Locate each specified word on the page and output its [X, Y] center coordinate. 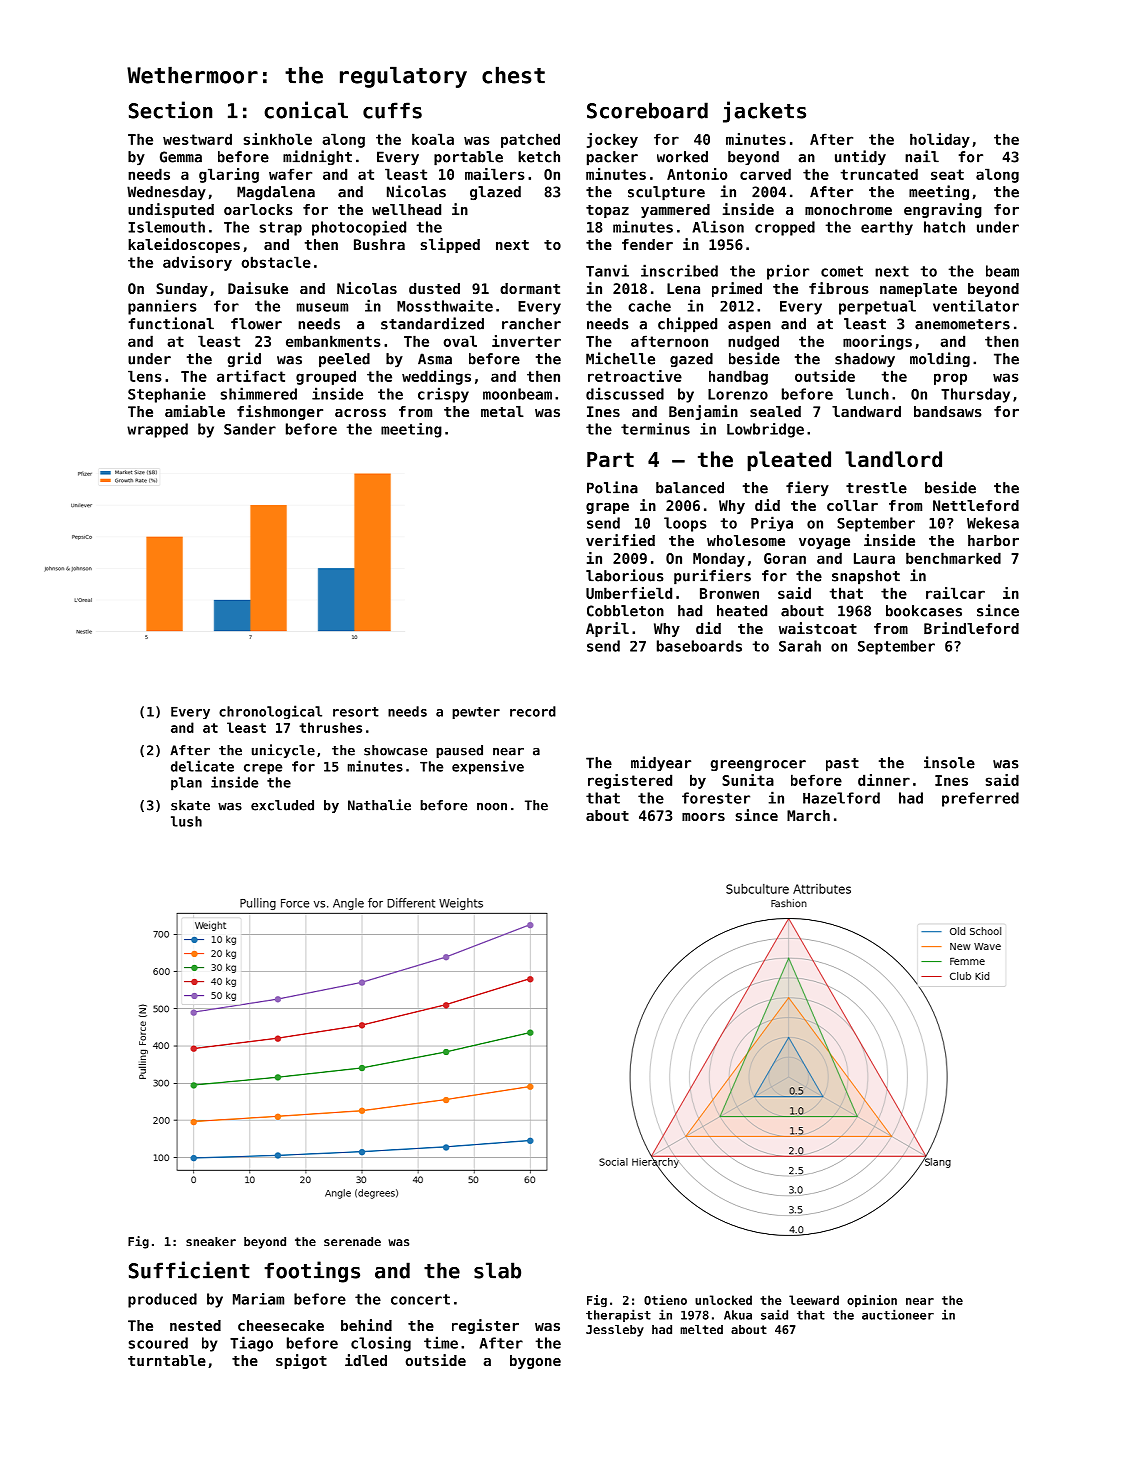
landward [866, 411]
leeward [814, 1300]
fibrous [839, 288]
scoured [158, 1343]
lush [186, 821]
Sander [250, 429]
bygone [535, 1362]
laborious [625, 575]
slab [497, 1270]
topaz [607, 211]
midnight [317, 157]
